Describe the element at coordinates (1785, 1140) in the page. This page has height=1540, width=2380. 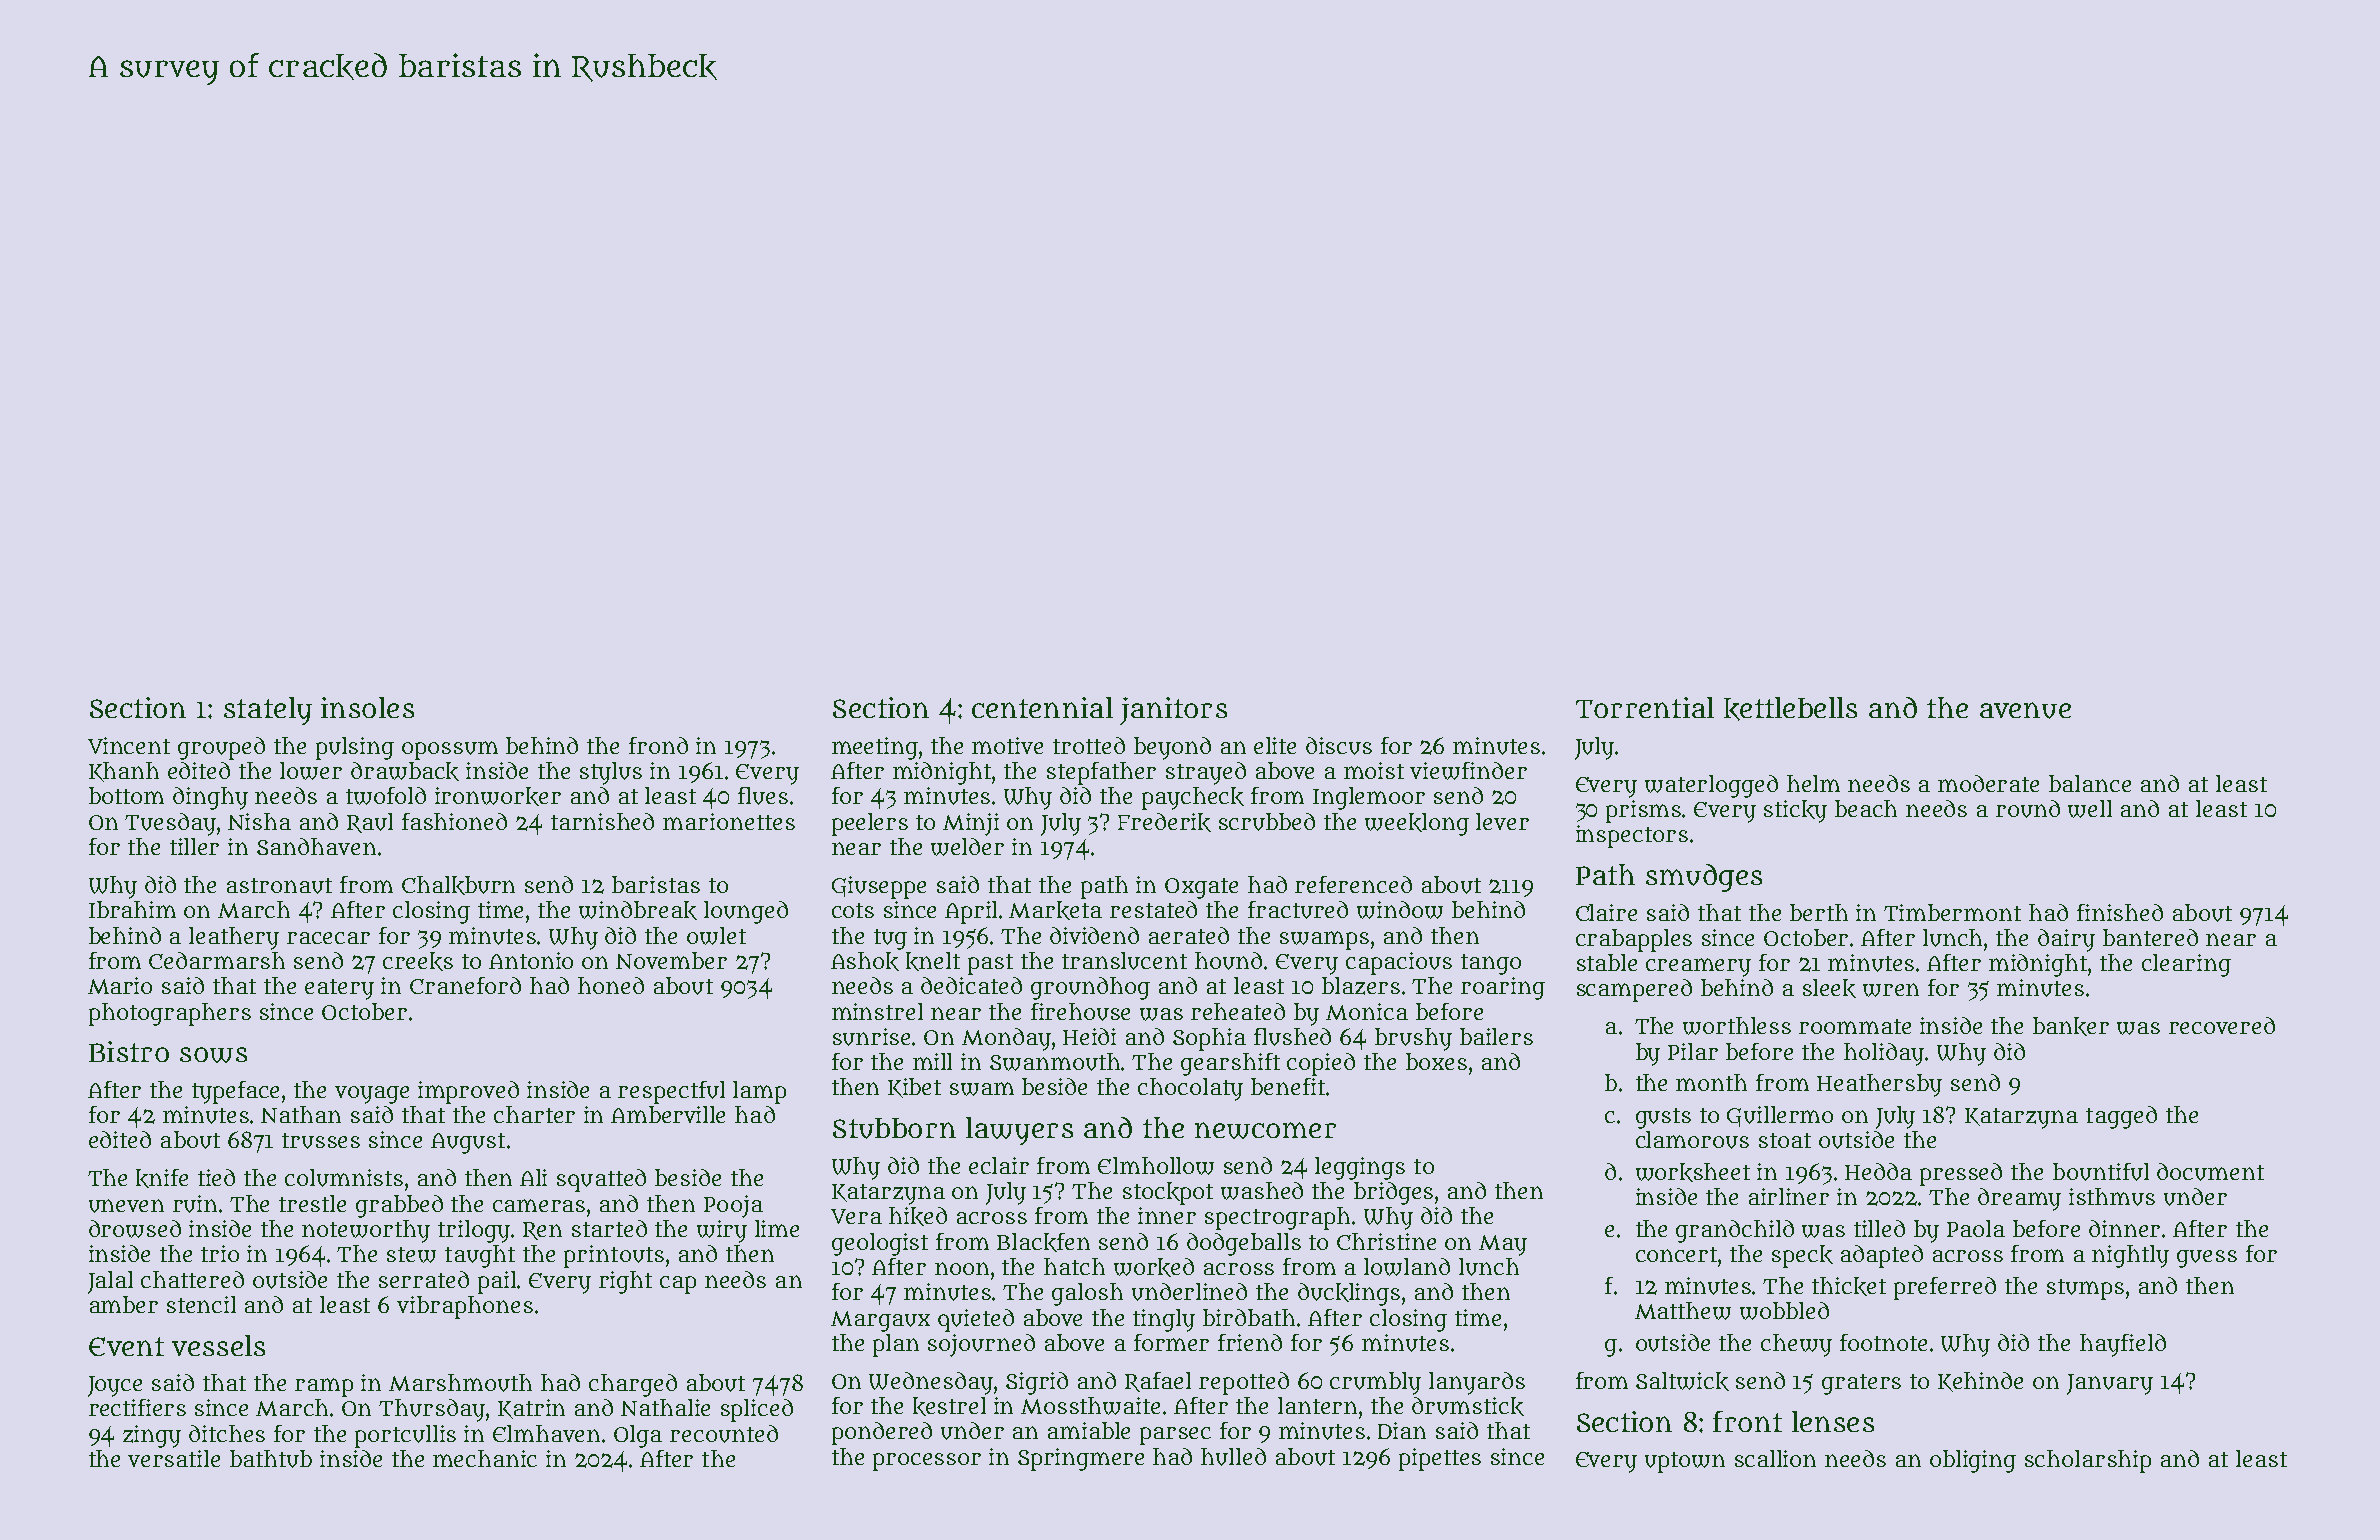
I see `stoat` at that location.
